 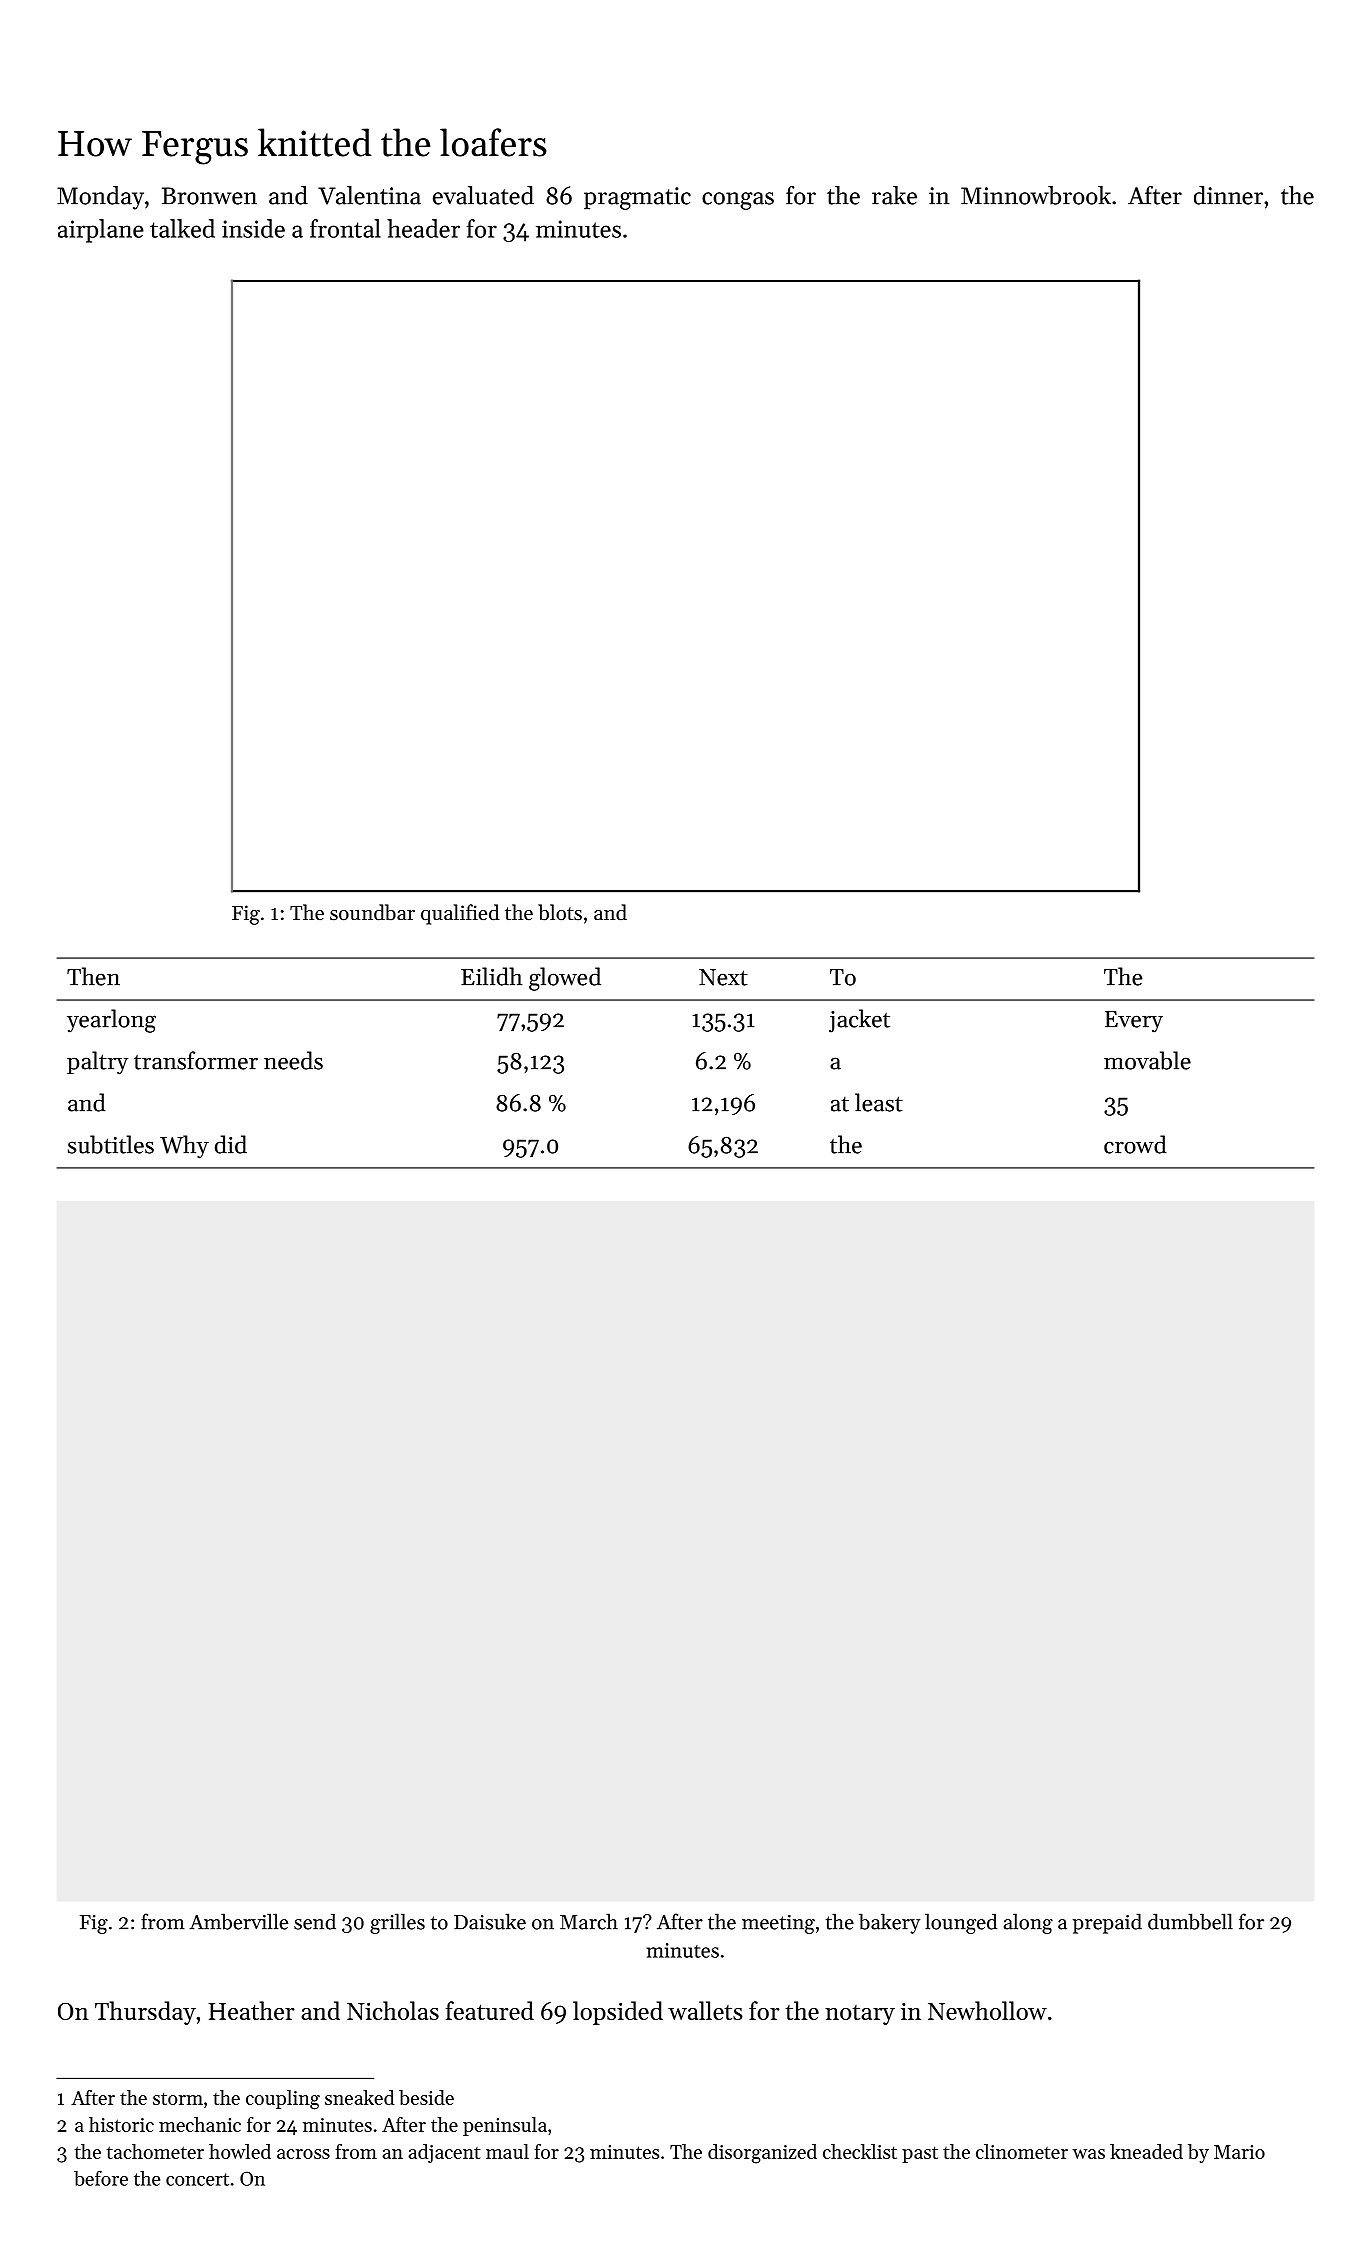 What do you see at coordinates (637, 198) in the screenshot?
I see `pragmatic` at bounding box center [637, 198].
